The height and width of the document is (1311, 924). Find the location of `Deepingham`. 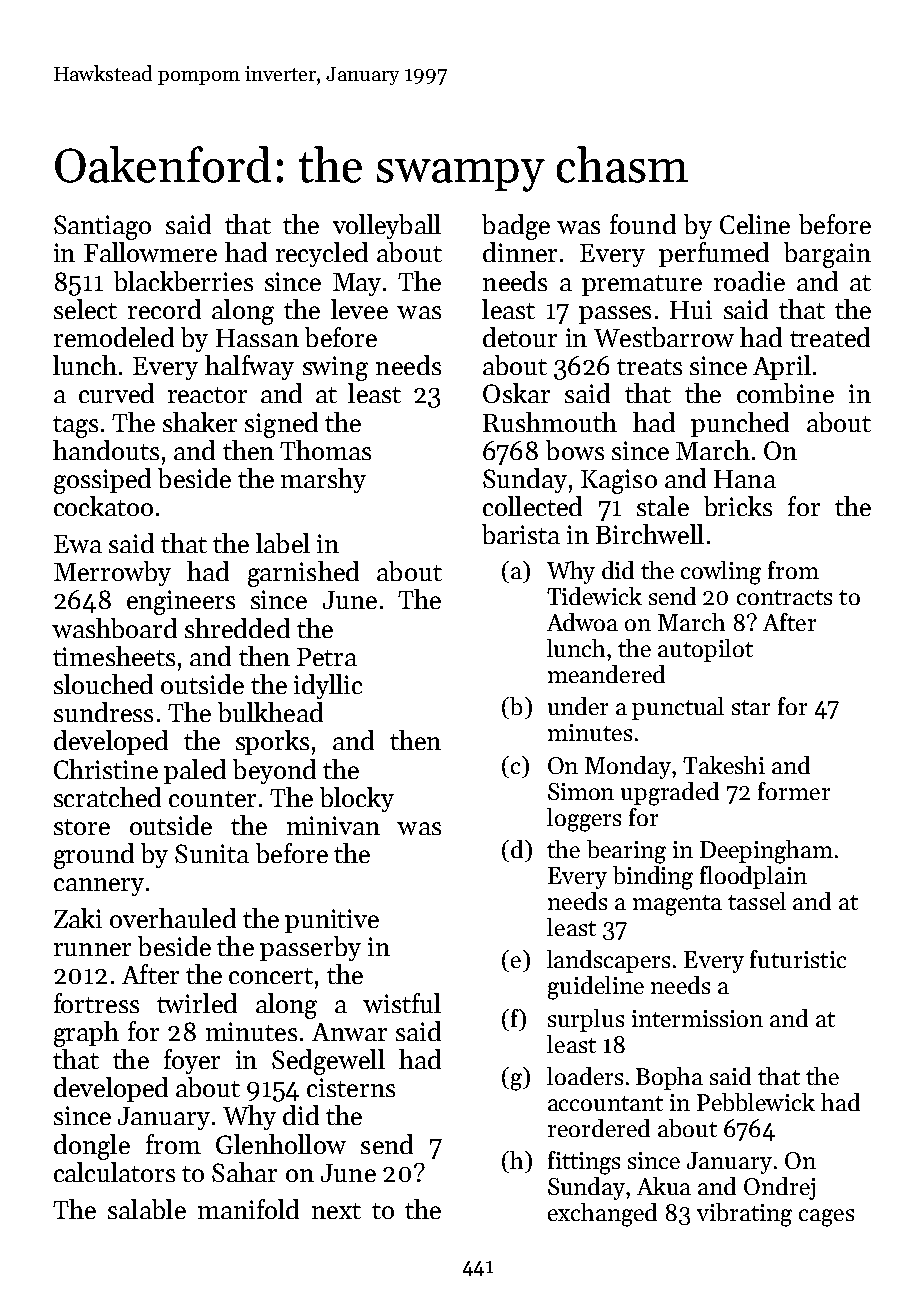

Deepingham is located at coordinates (766, 852).
